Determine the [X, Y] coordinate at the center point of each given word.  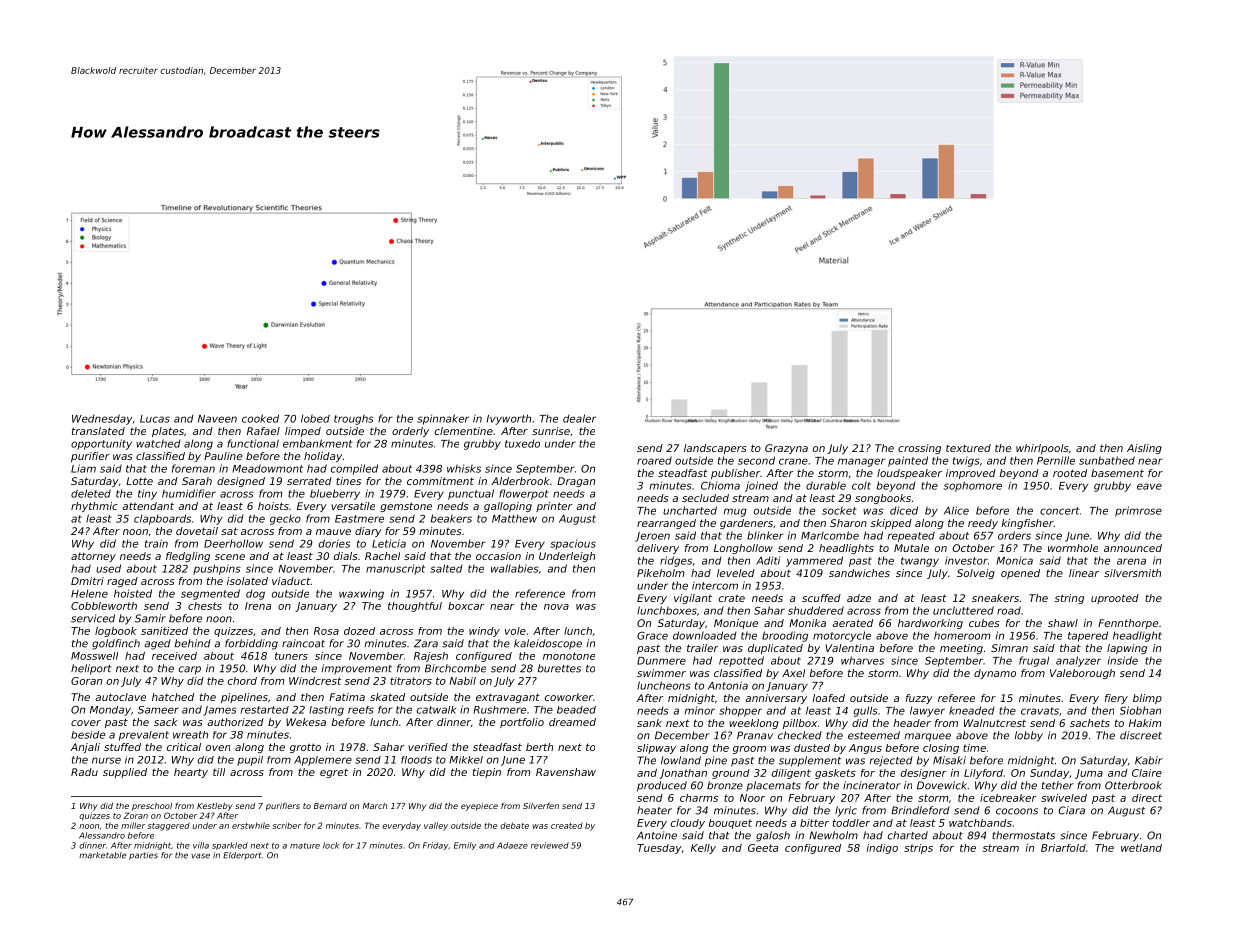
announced [1133, 548]
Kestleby [215, 807]
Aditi [768, 560]
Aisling [1144, 449]
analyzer [1078, 661]
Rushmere [499, 710]
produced [662, 786]
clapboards [162, 519]
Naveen [217, 419]
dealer [579, 418]
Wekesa [306, 722]
